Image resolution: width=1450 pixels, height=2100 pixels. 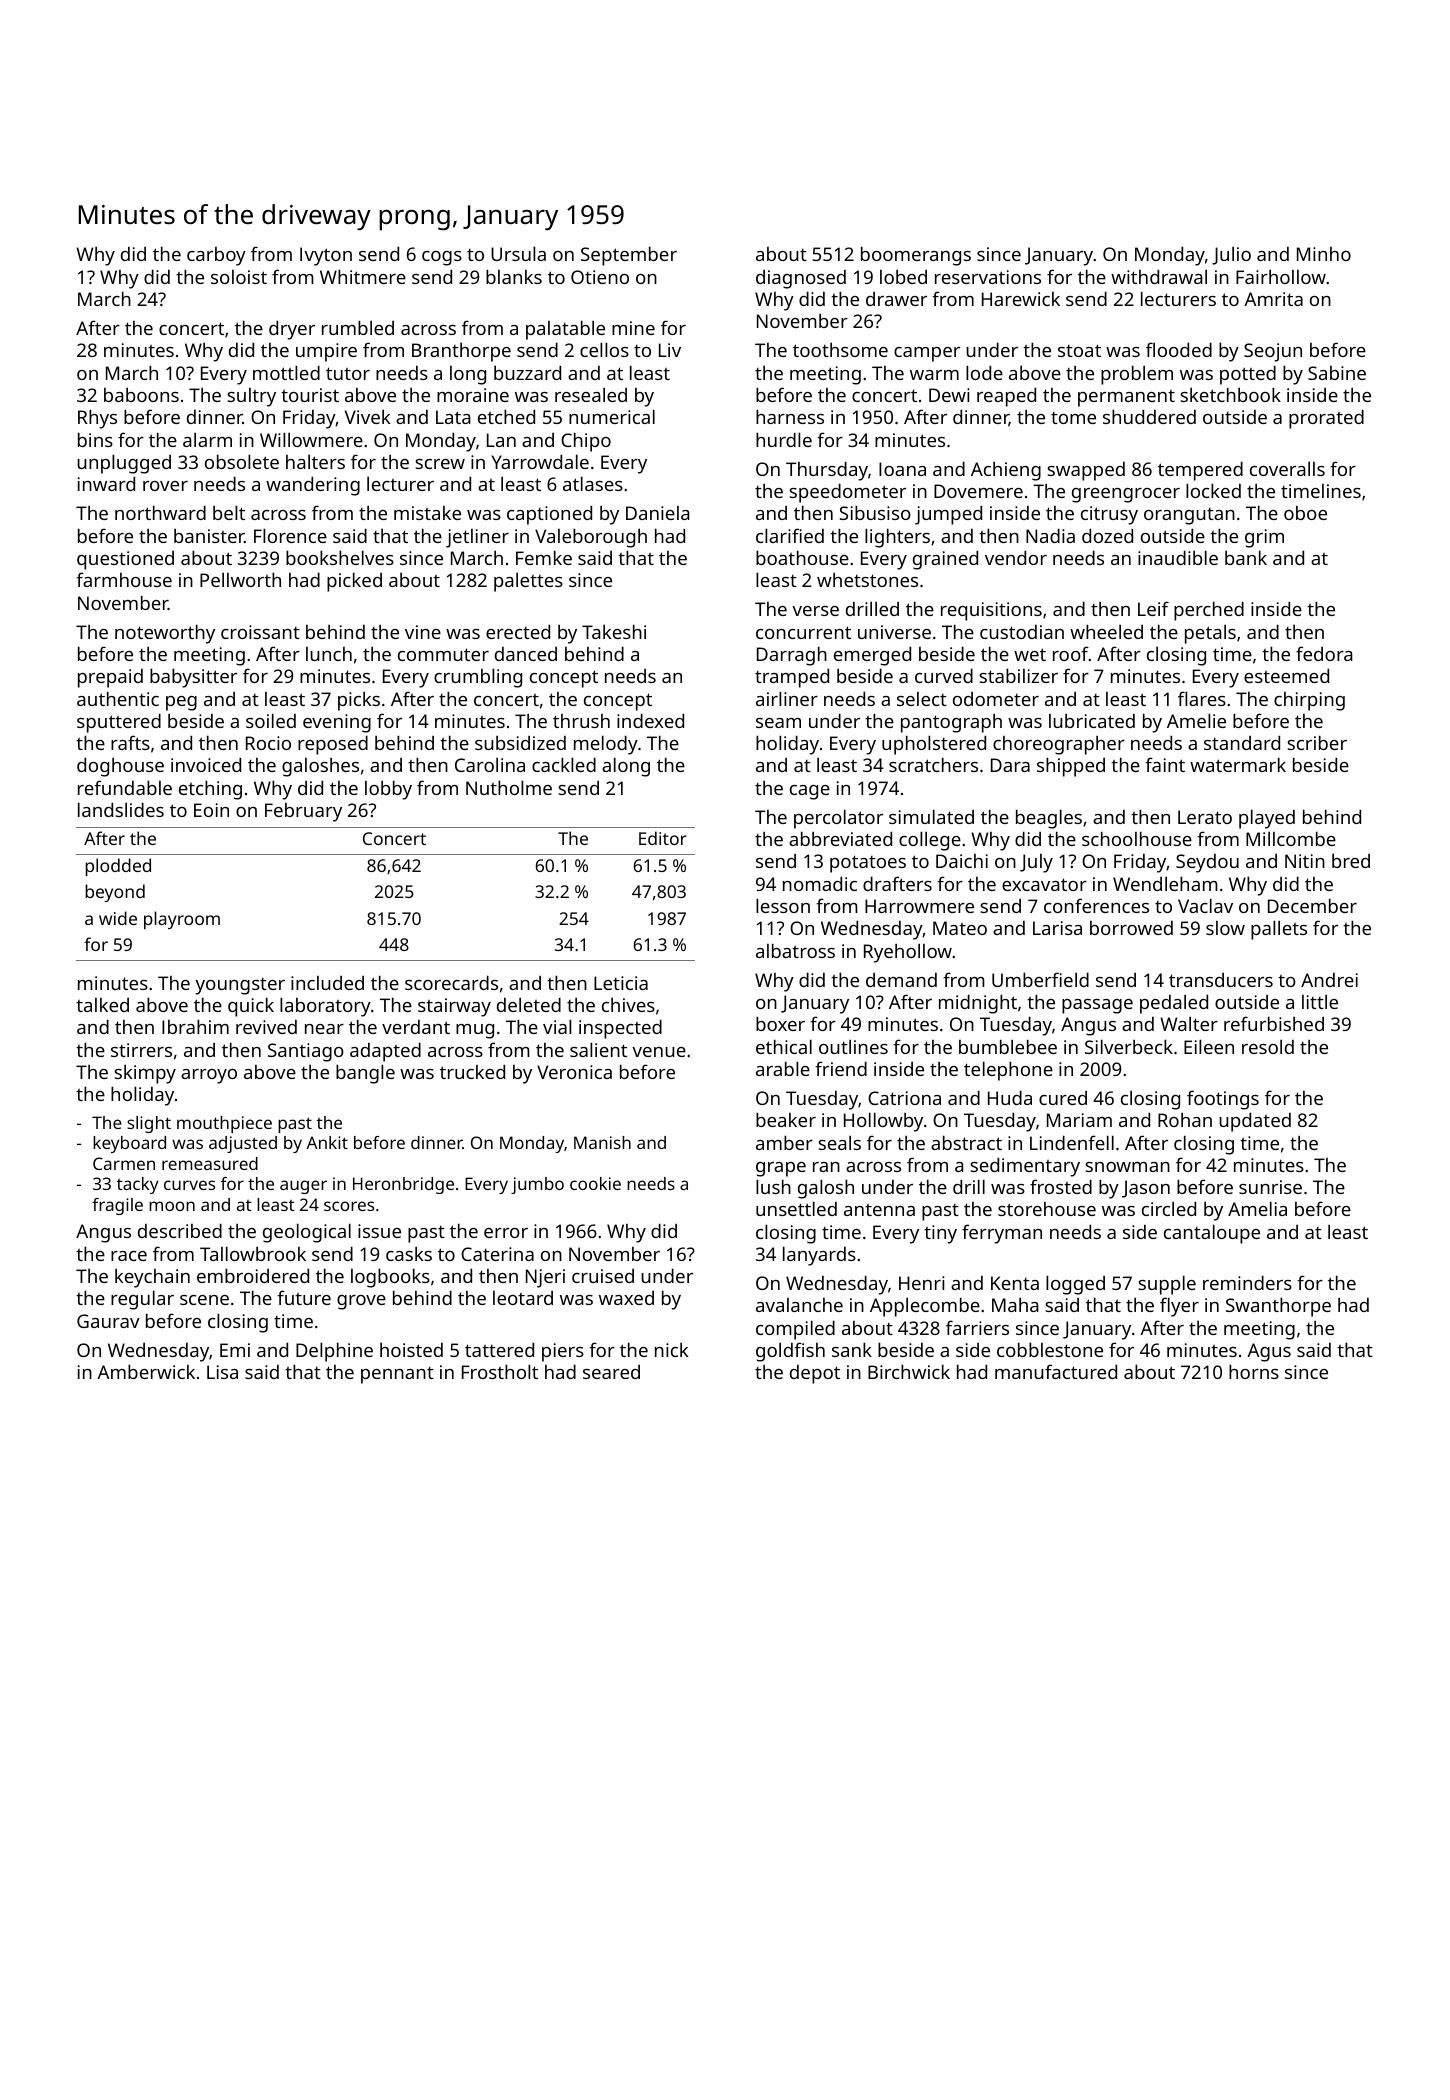 What do you see at coordinates (586, 442) in the image?
I see `Chipo` at bounding box center [586, 442].
